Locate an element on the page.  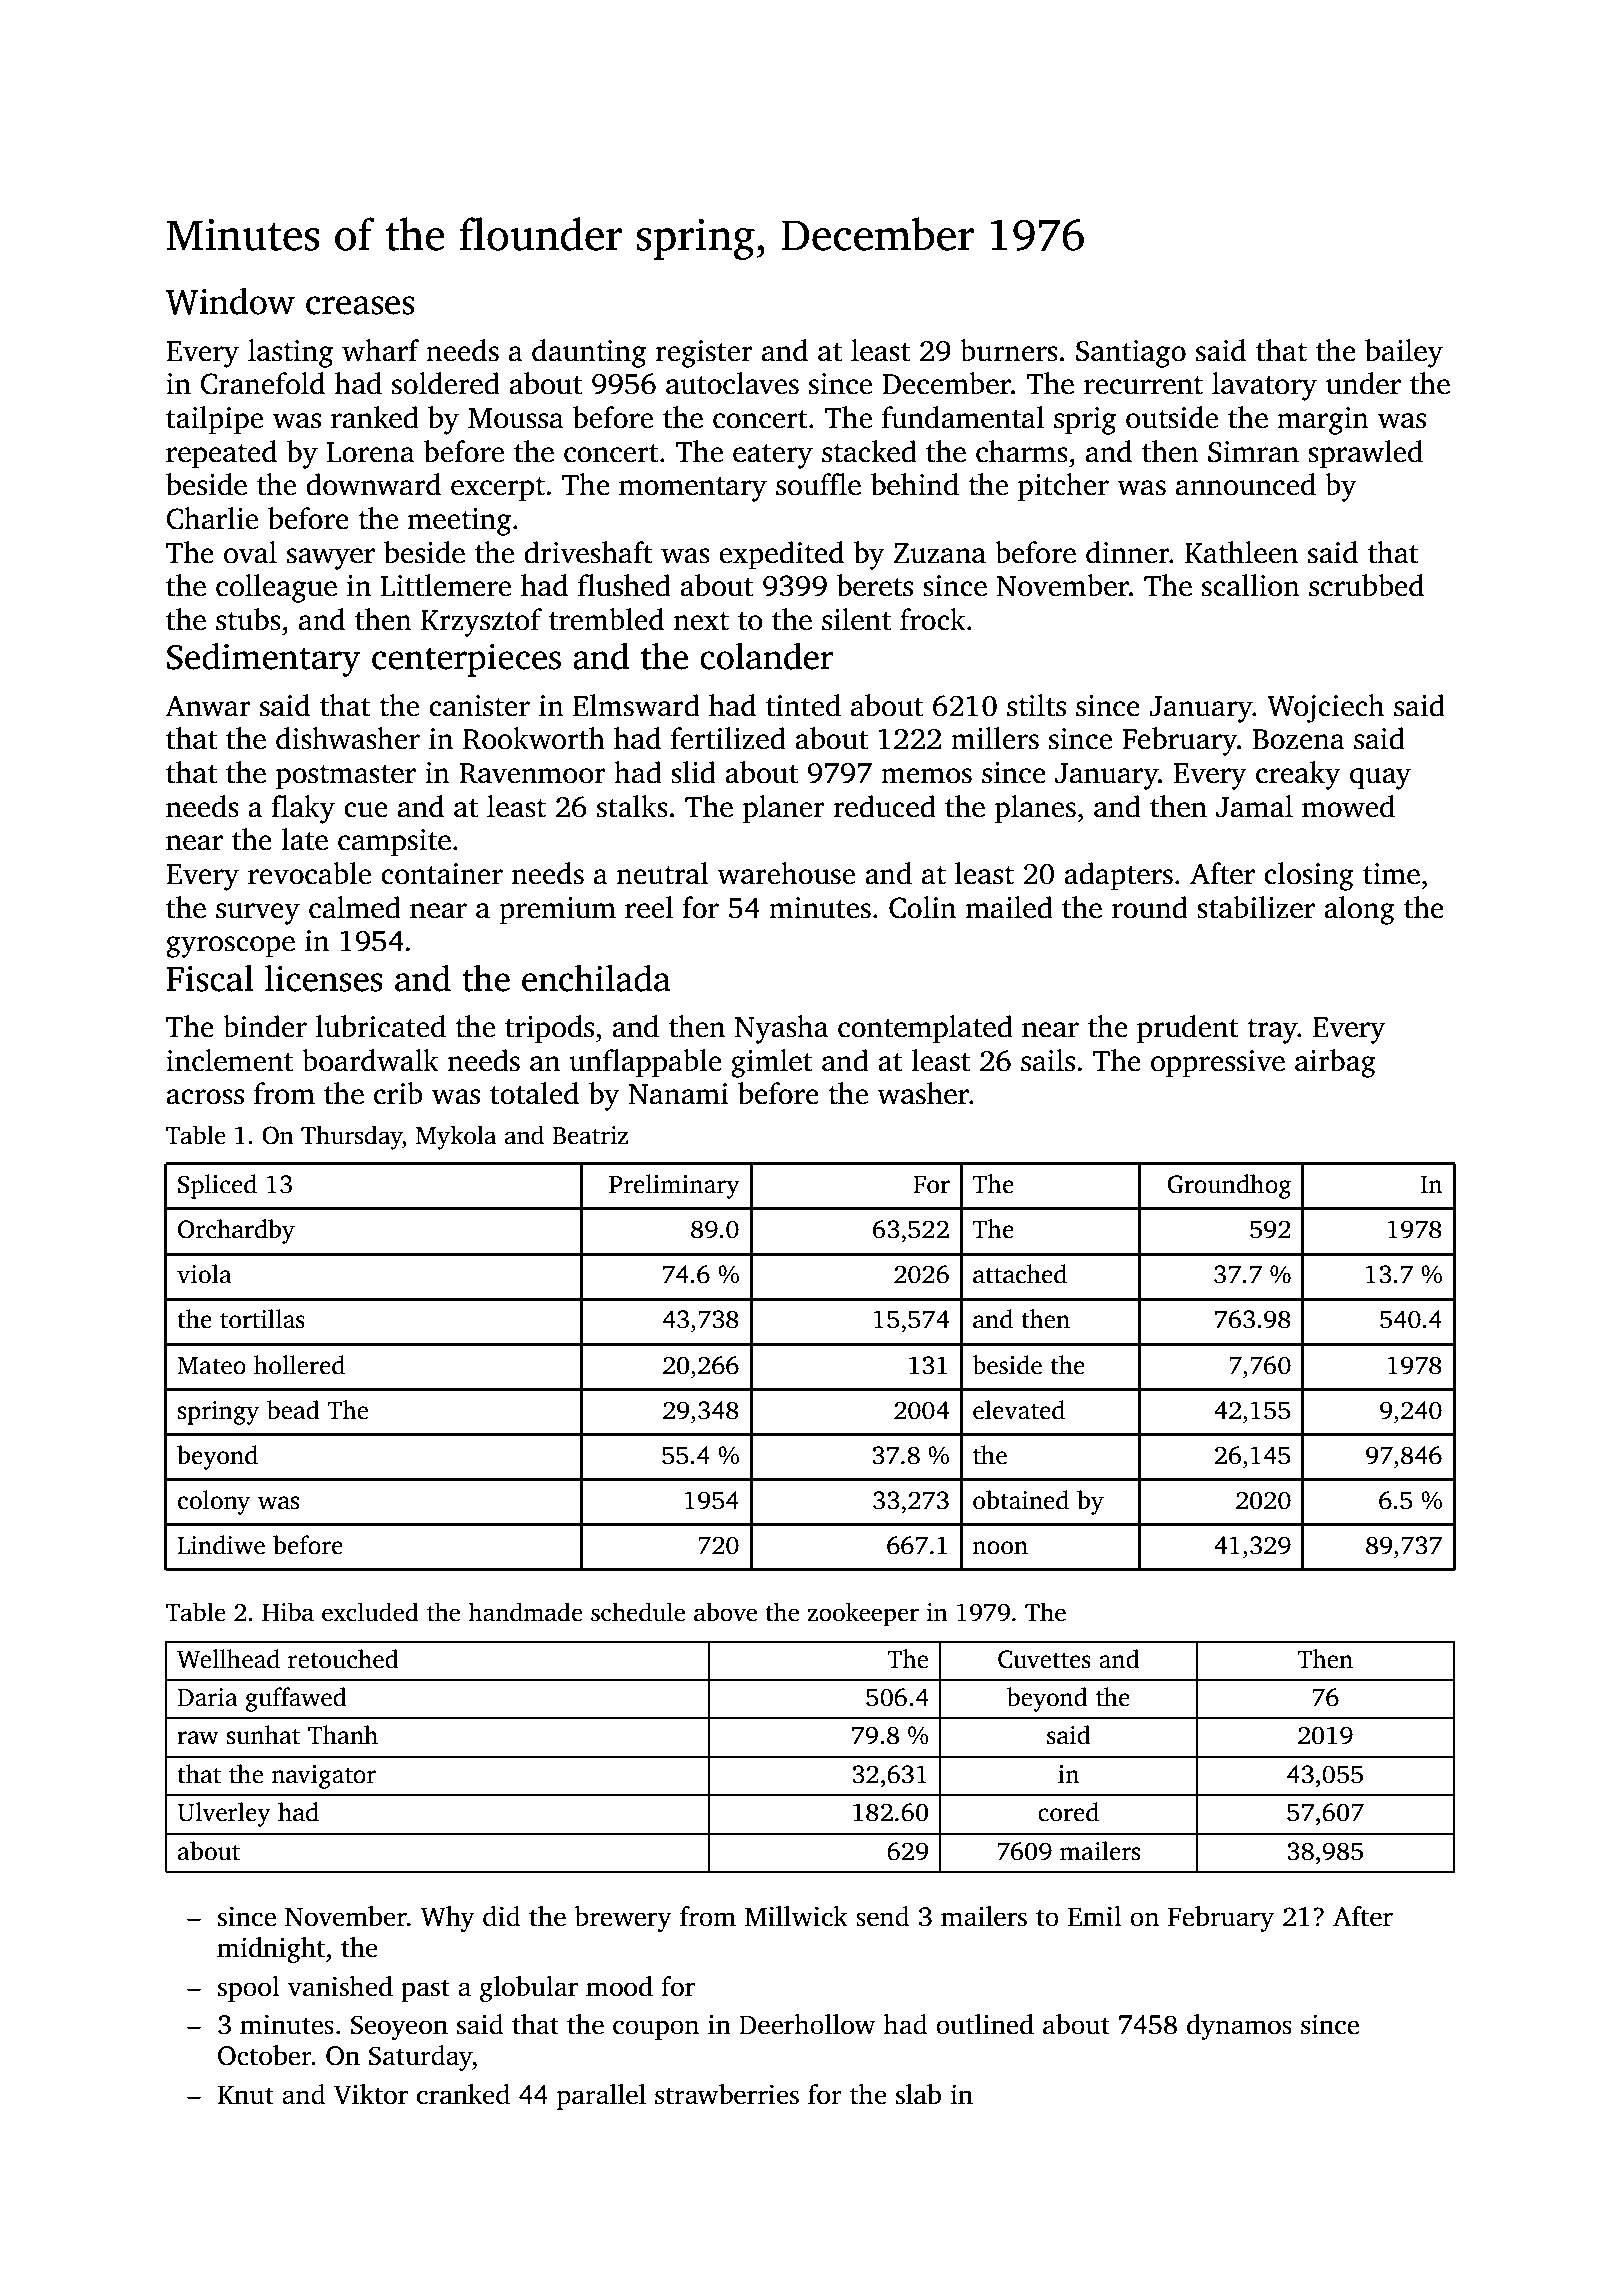
centerpieces is located at coordinates (466, 660).
